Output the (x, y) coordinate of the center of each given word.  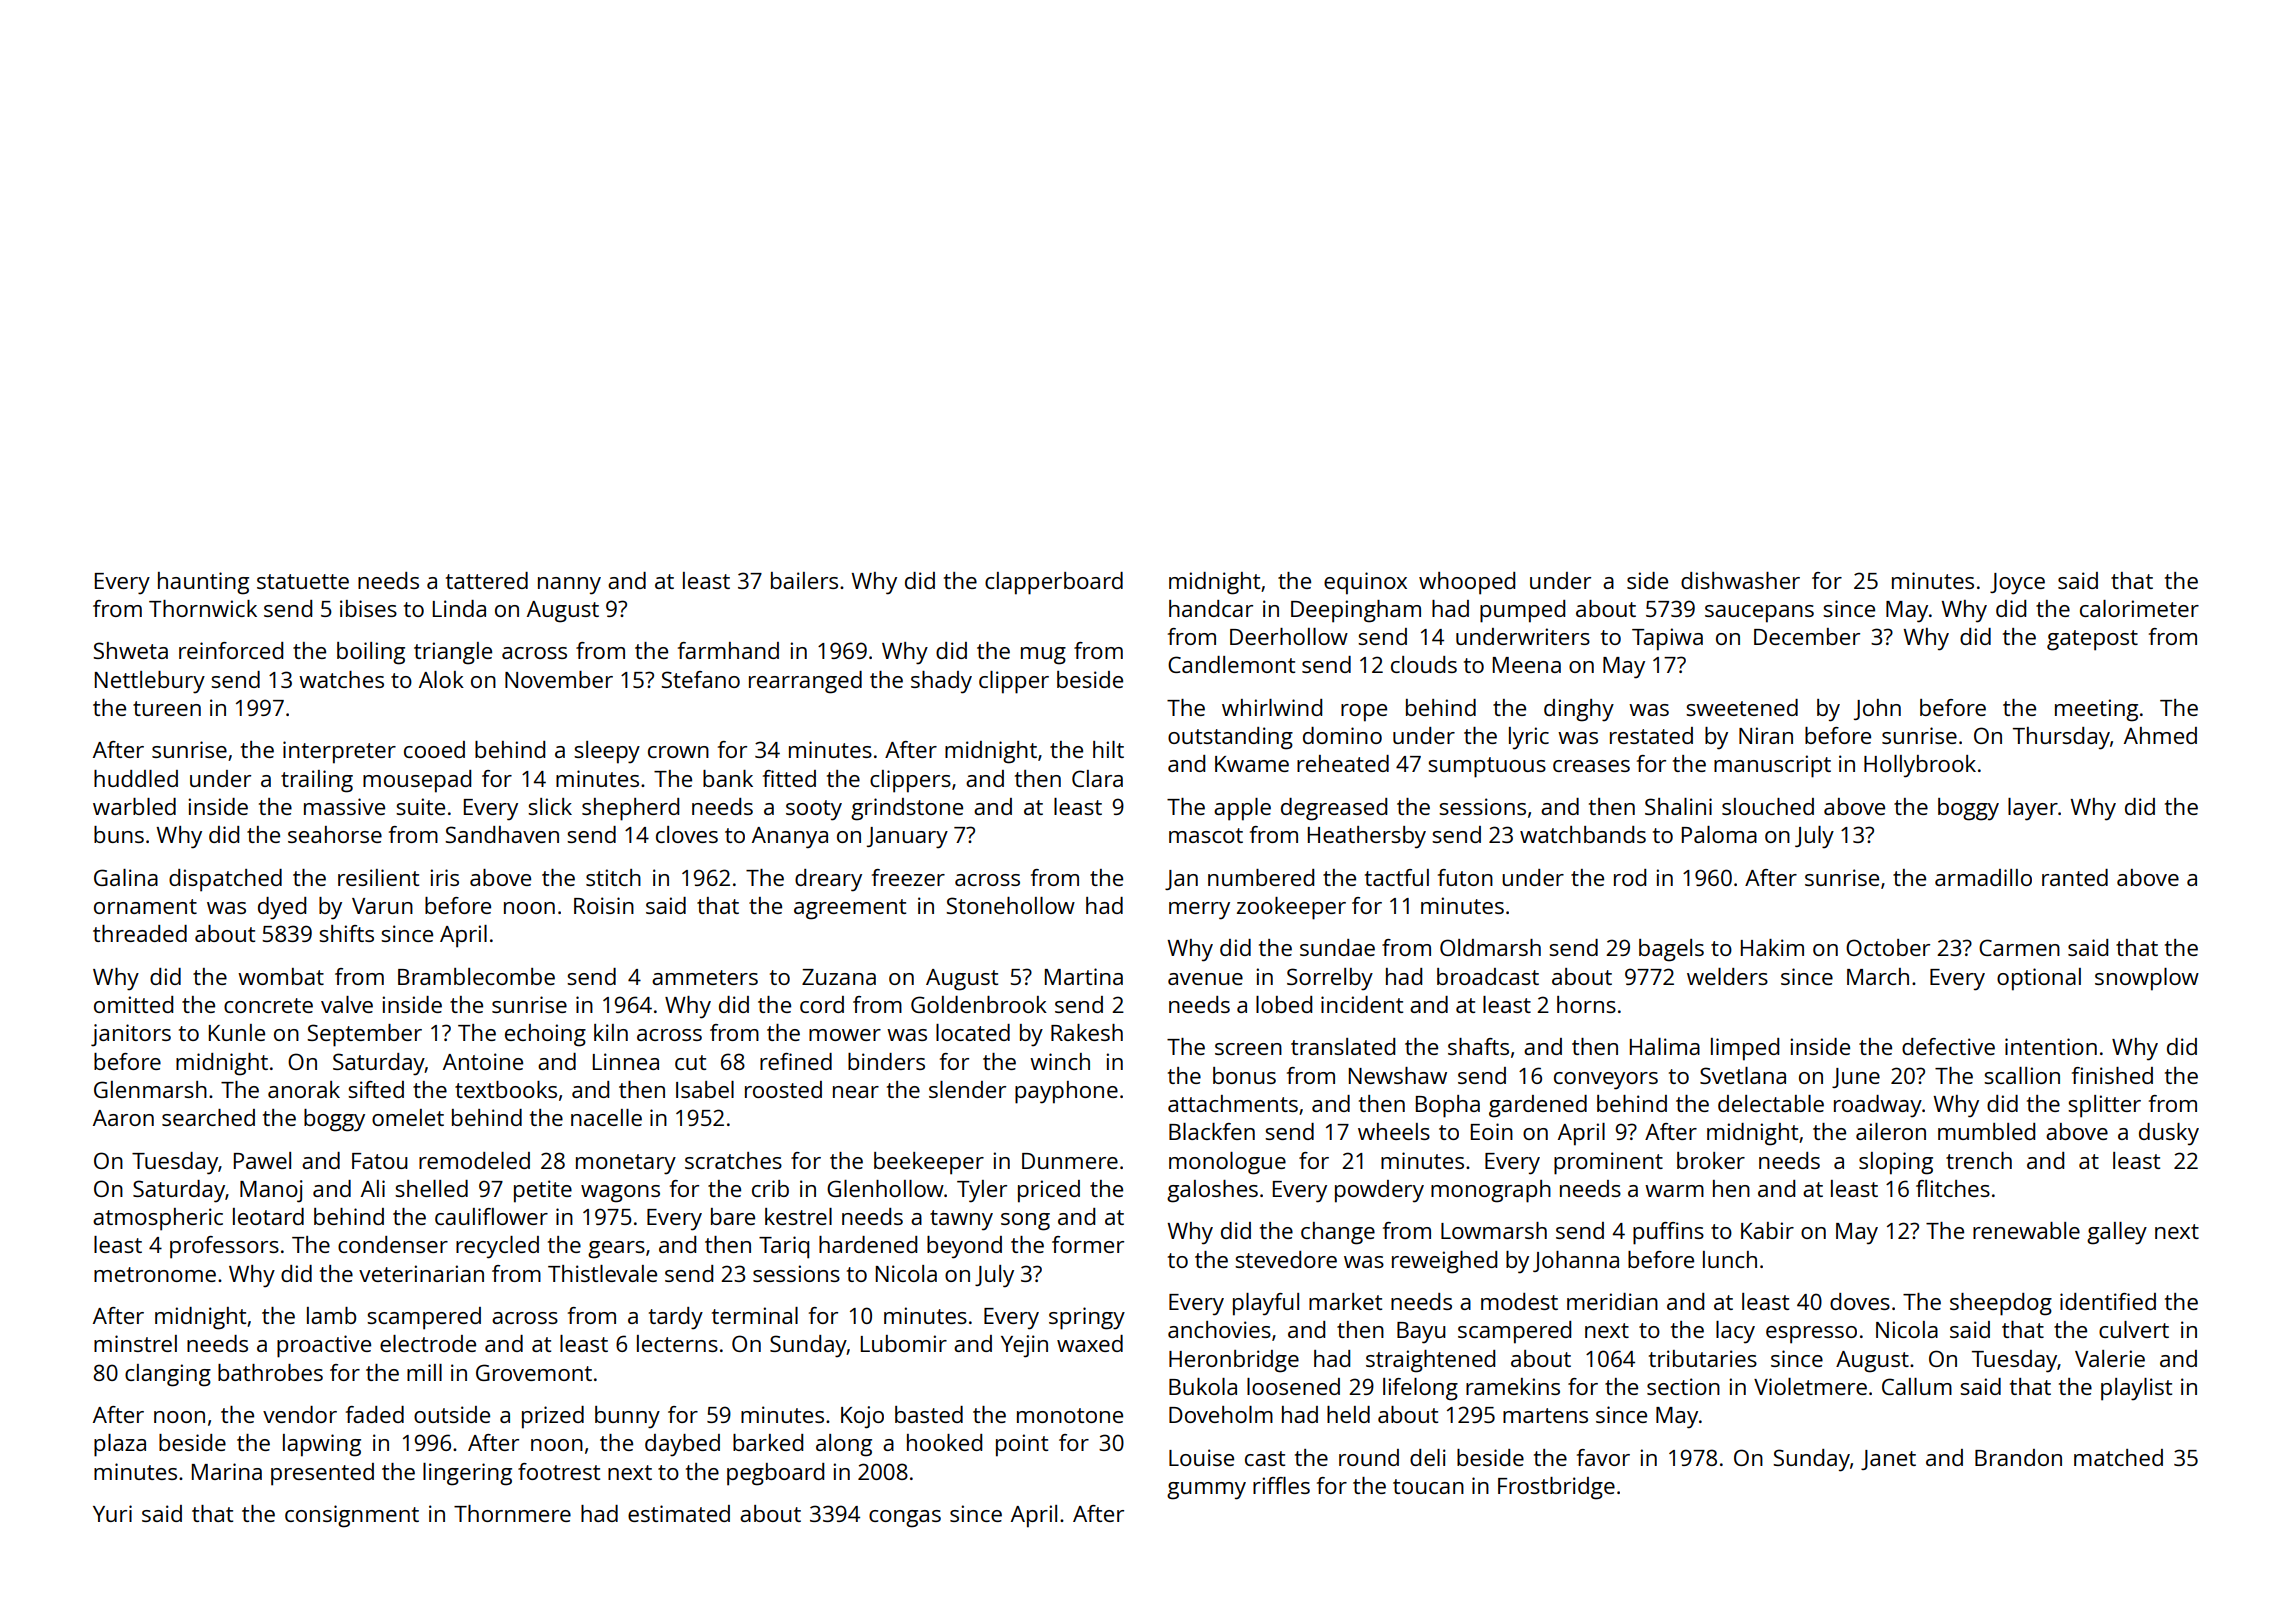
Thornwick (203, 608)
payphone (1066, 1092)
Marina (227, 1471)
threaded (140, 933)
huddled (136, 778)
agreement (850, 909)
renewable (2026, 1230)
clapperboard (1054, 583)
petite (543, 1191)
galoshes (1212, 1191)
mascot (1206, 835)
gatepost (2092, 640)
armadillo (1983, 877)
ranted (2075, 877)
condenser (393, 1244)
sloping (1896, 1163)
